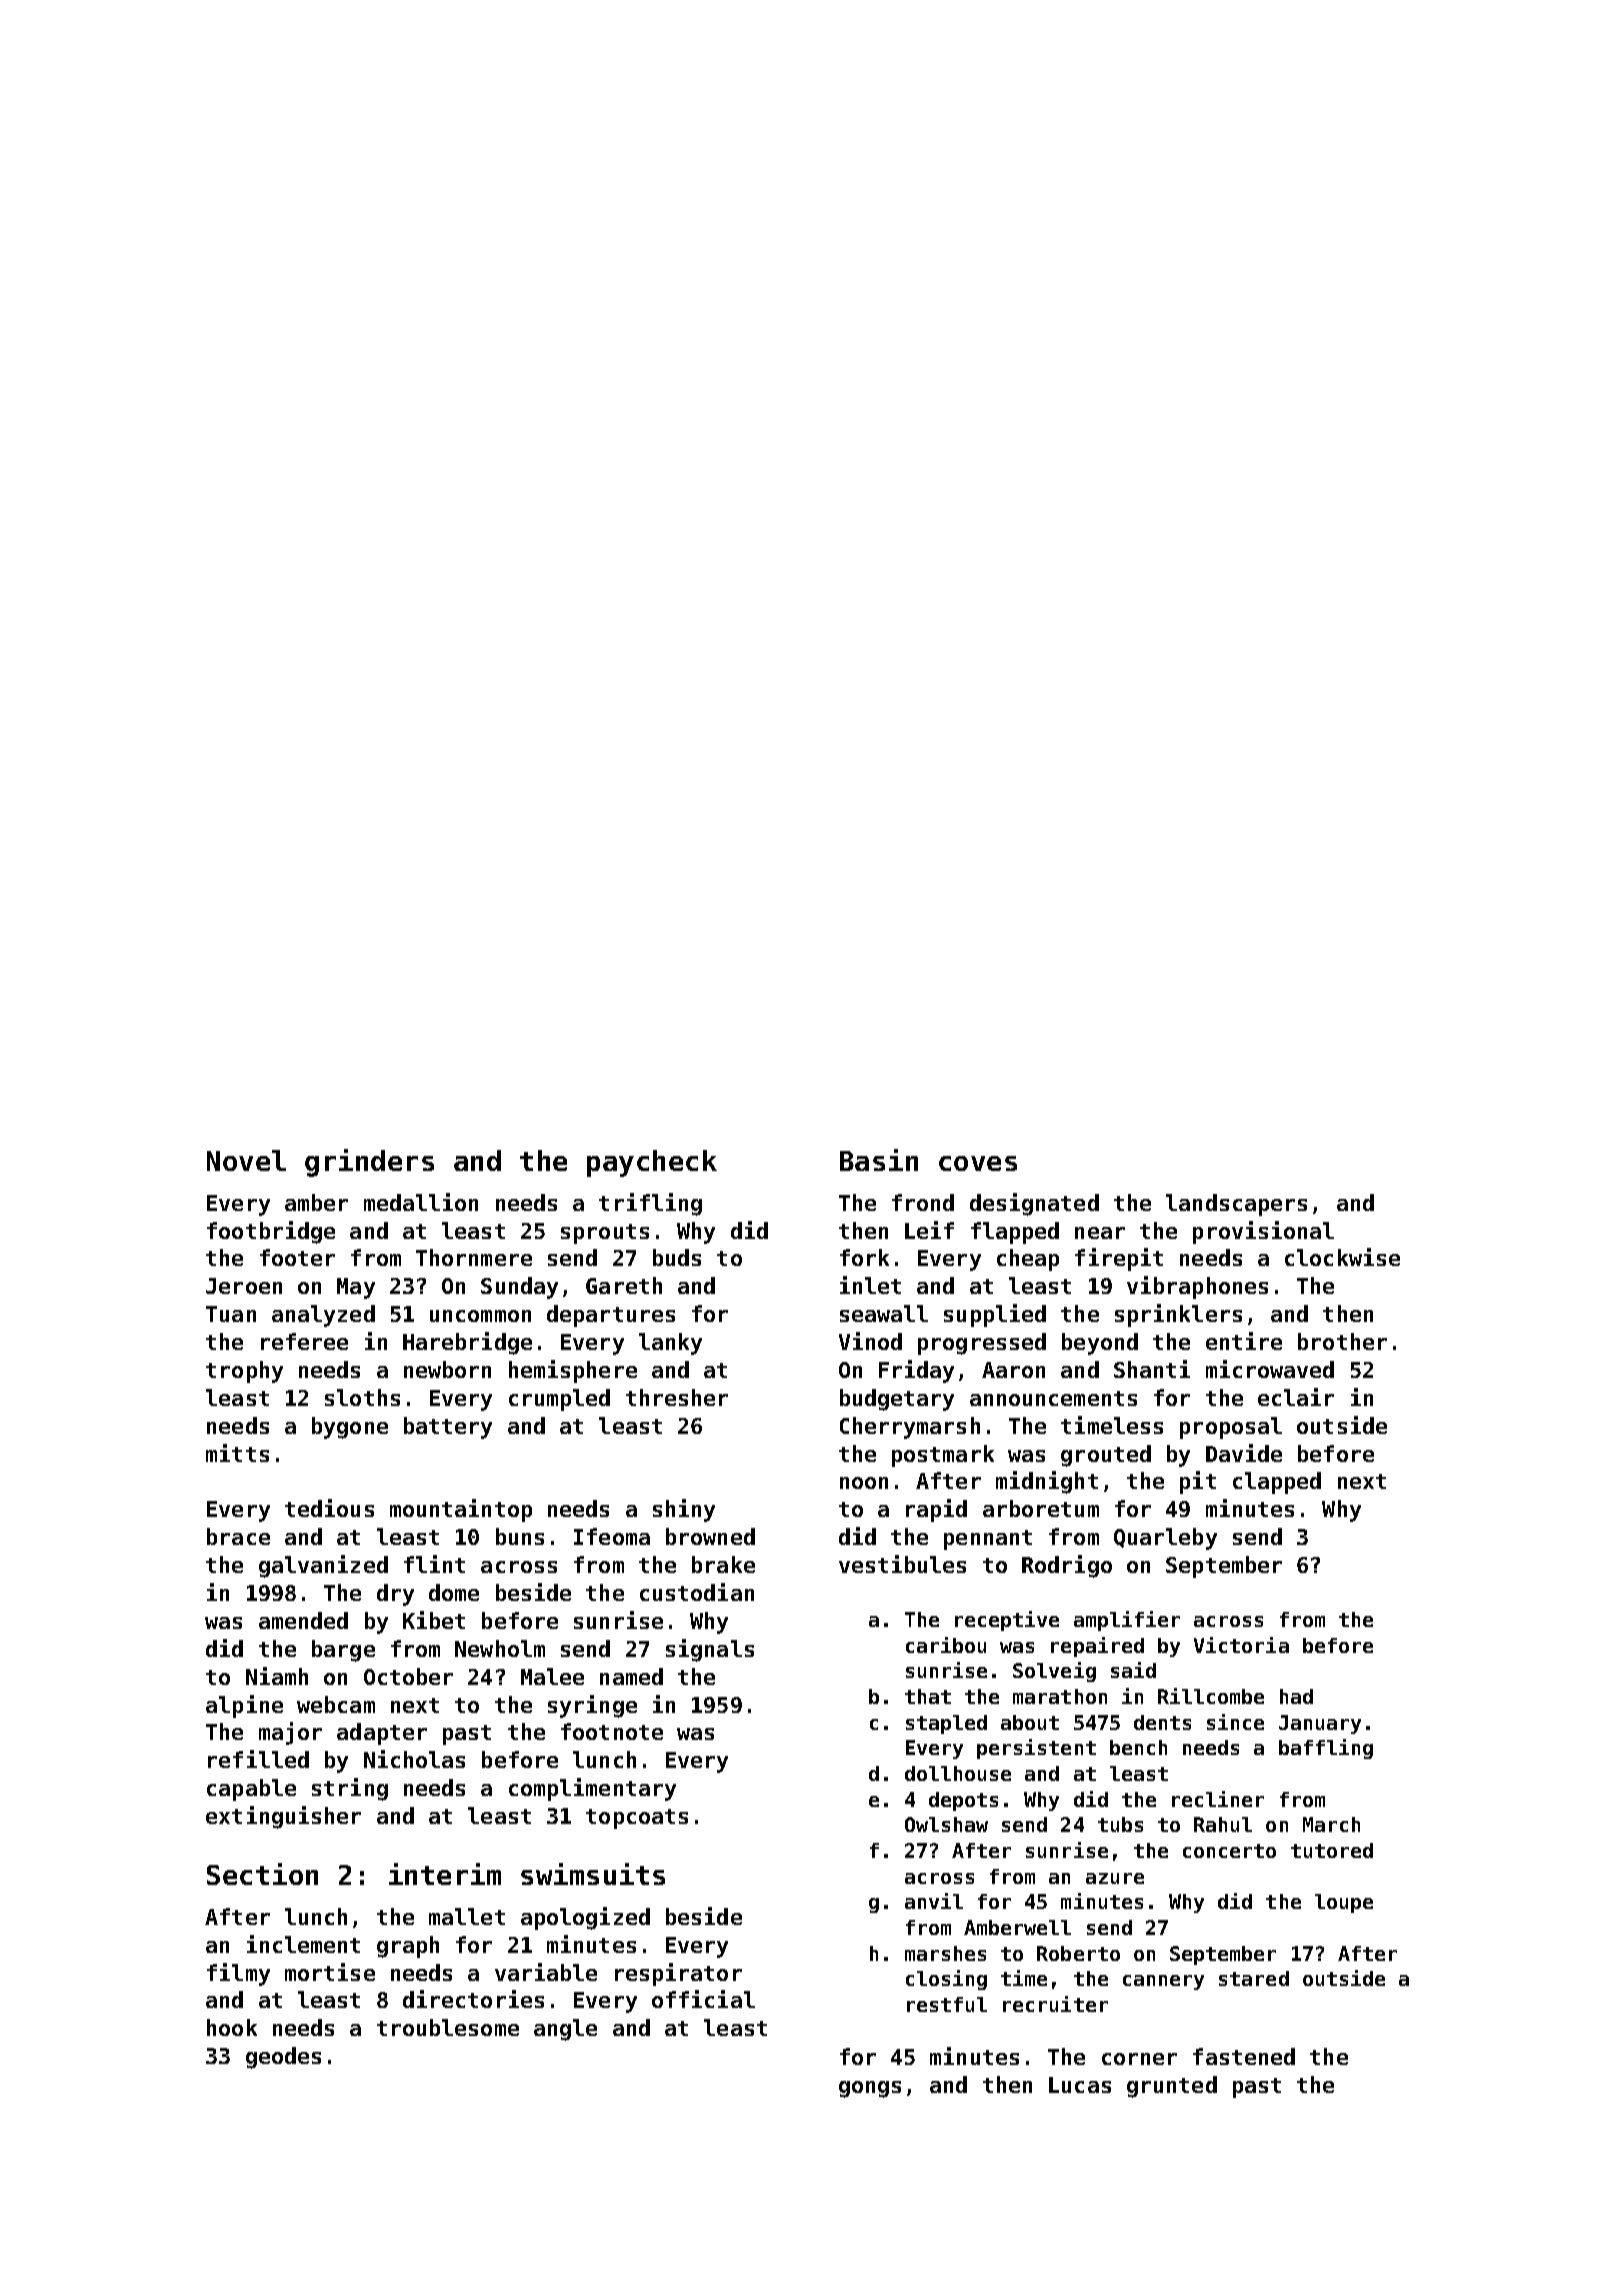 Image resolution: width=1620 pixels, height=2292 pixels. I want to click on cheap, so click(1028, 1260).
